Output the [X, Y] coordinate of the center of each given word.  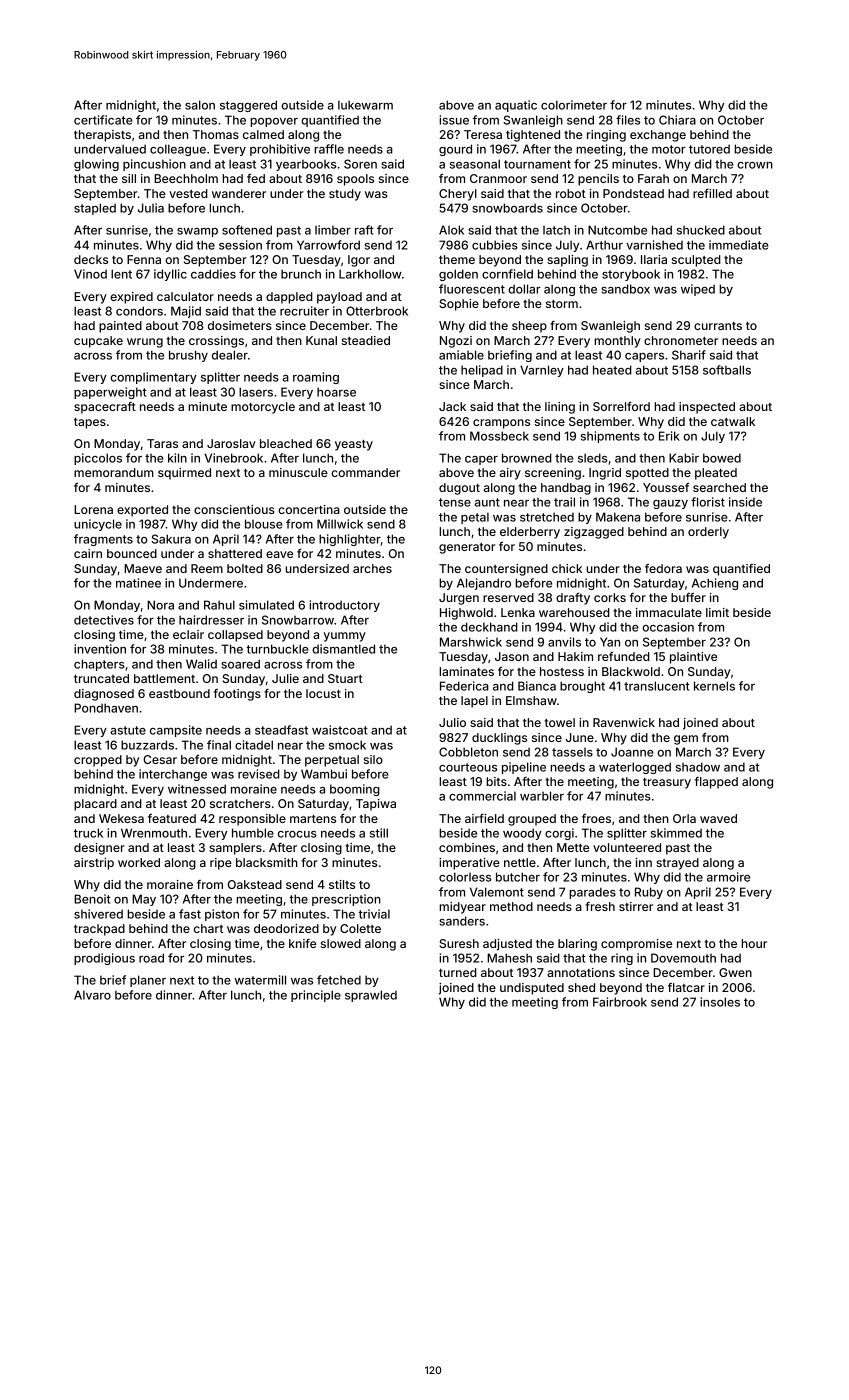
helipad [482, 371]
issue [454, 120]
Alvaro [92, 995]
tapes [90, 423]
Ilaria [654, 259]
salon [200, 105]
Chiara [677, 120]
